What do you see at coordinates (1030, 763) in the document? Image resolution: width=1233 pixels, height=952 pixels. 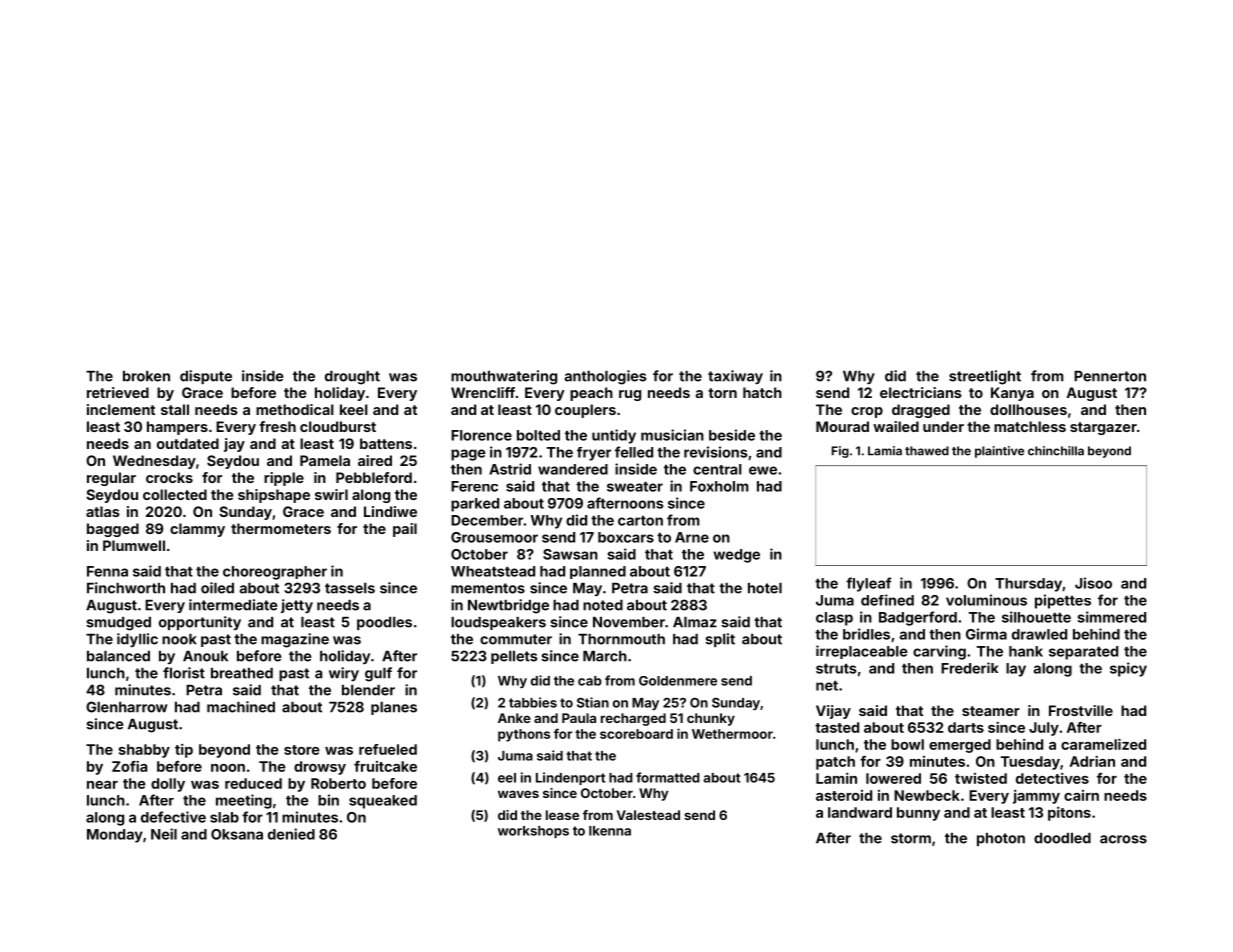 I see `Tuesday` at bounding box center [1030, 763].
